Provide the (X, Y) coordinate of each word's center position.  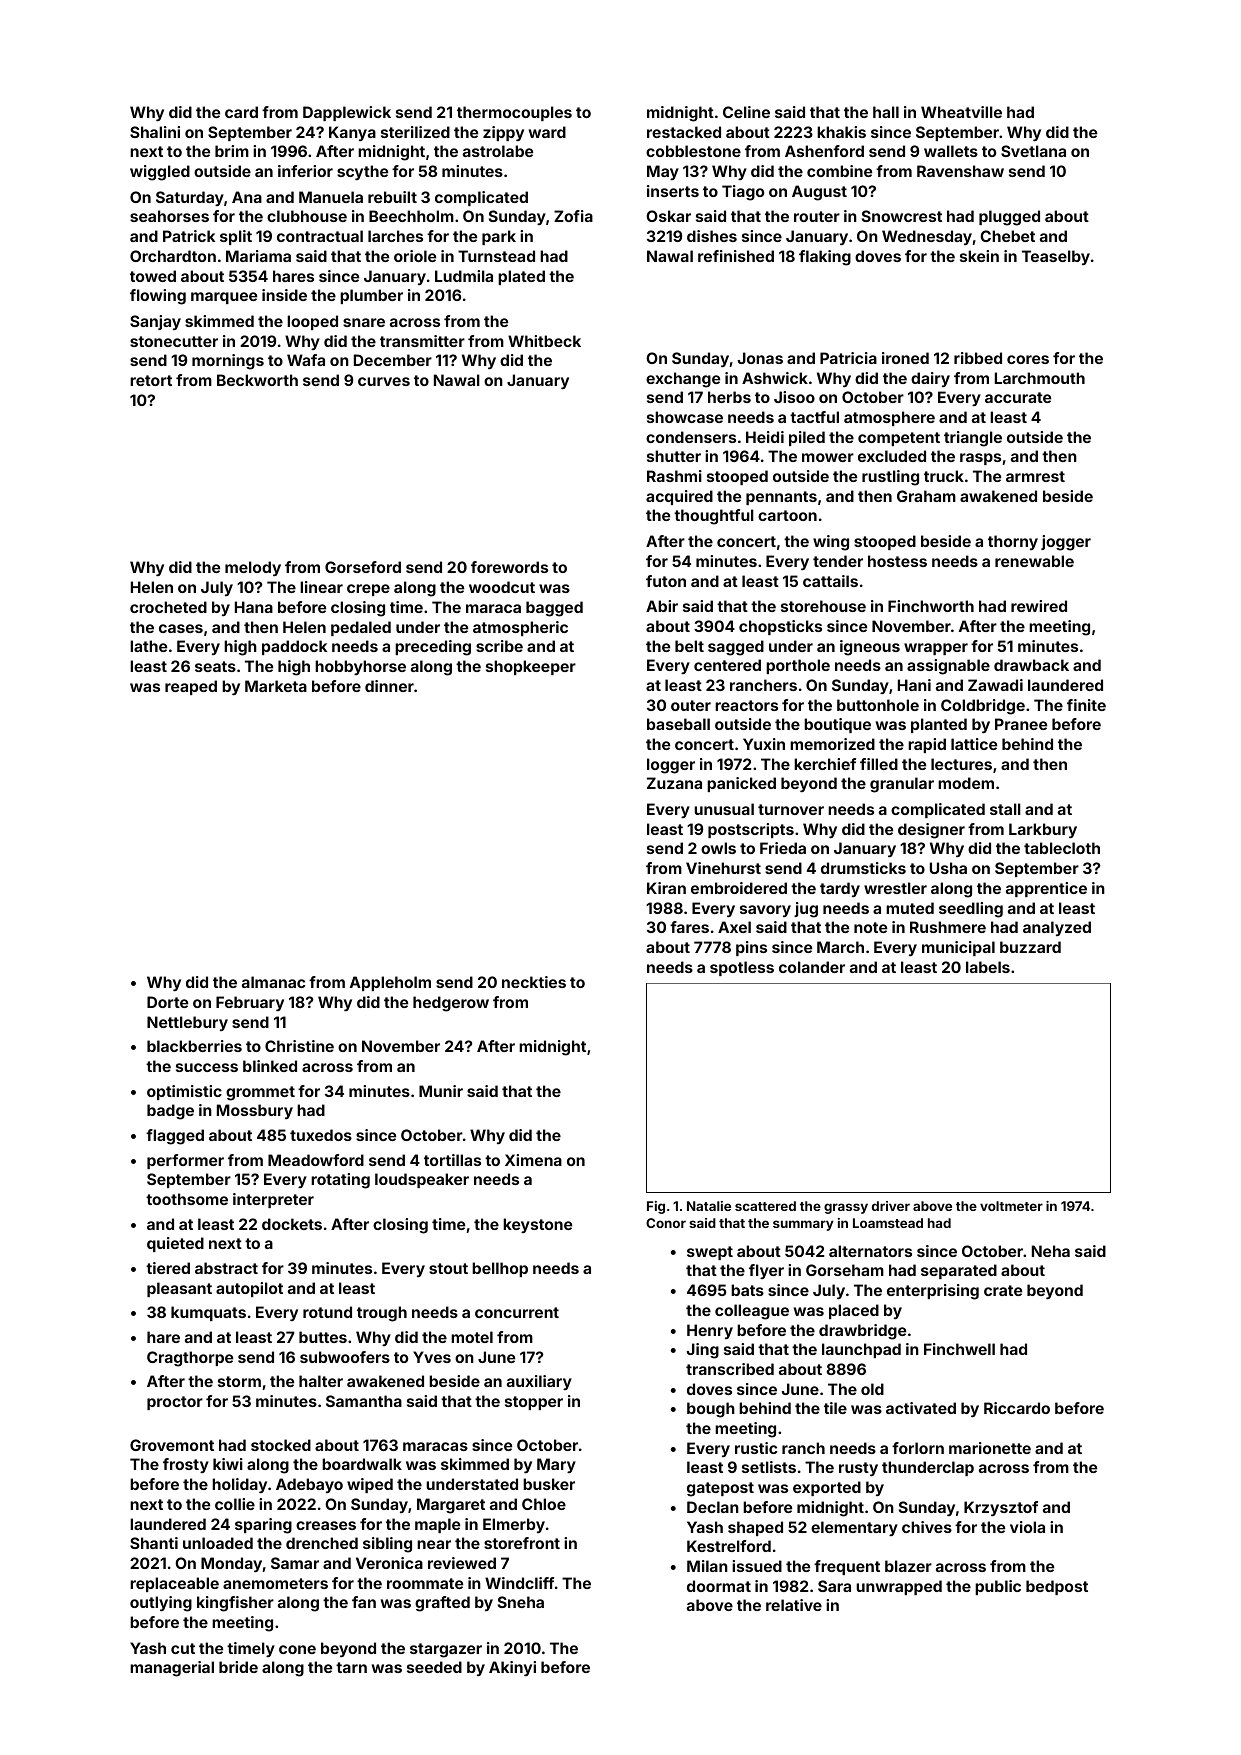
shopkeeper (531, 667)
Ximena (533, 1160)
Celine (746, 112)
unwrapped (899, 1587)
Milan (707, 1566)
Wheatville (961, 112)
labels (988, 967)
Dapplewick (347, 113)
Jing (703, 1351)
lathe (148, 646)
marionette (990, 1448)
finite (1086, 705)
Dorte (167, 1002)
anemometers (275, 1583)
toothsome (187, 1199)
